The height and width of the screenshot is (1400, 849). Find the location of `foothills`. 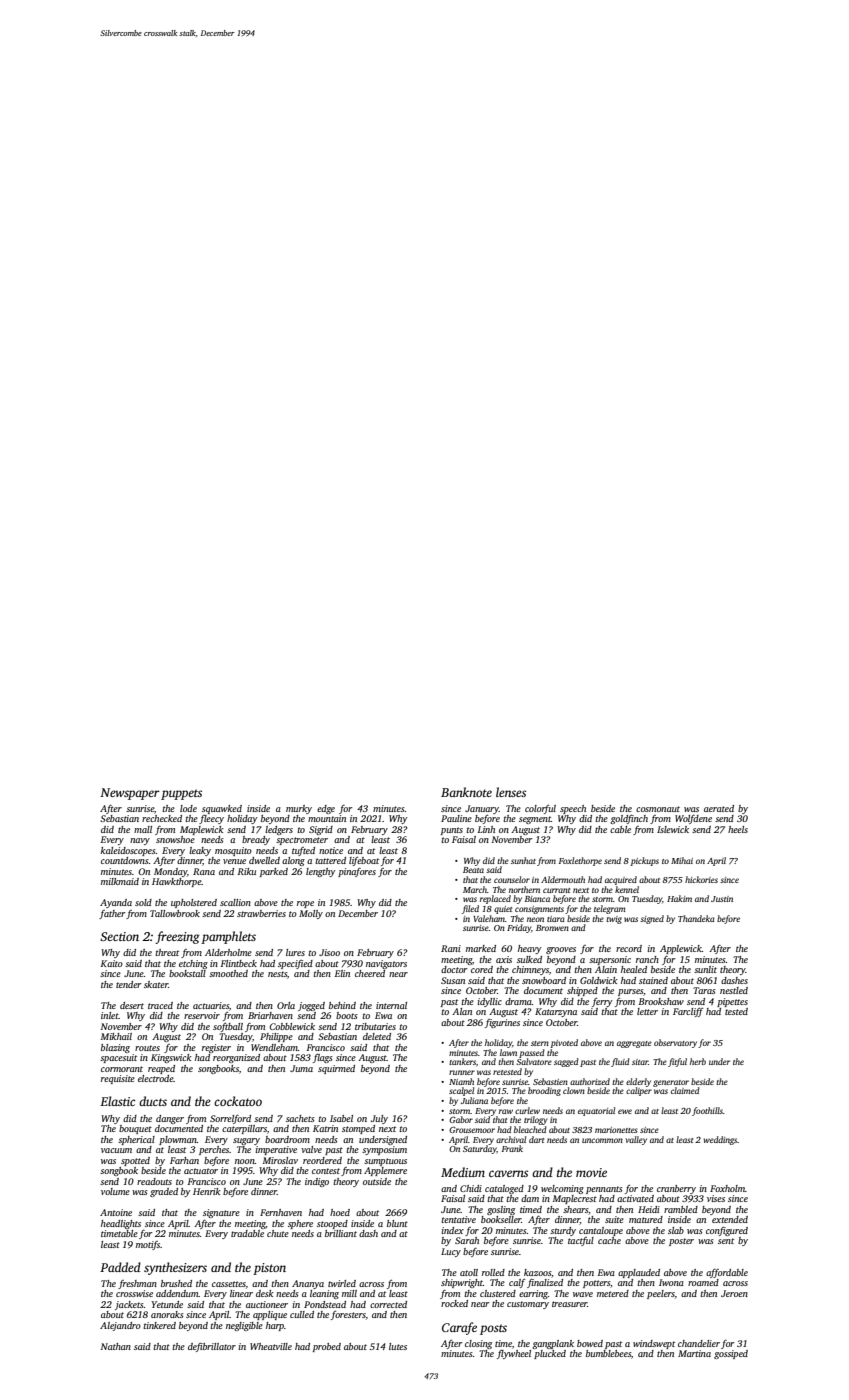

foothills is located at coordinates (707, 1111).
